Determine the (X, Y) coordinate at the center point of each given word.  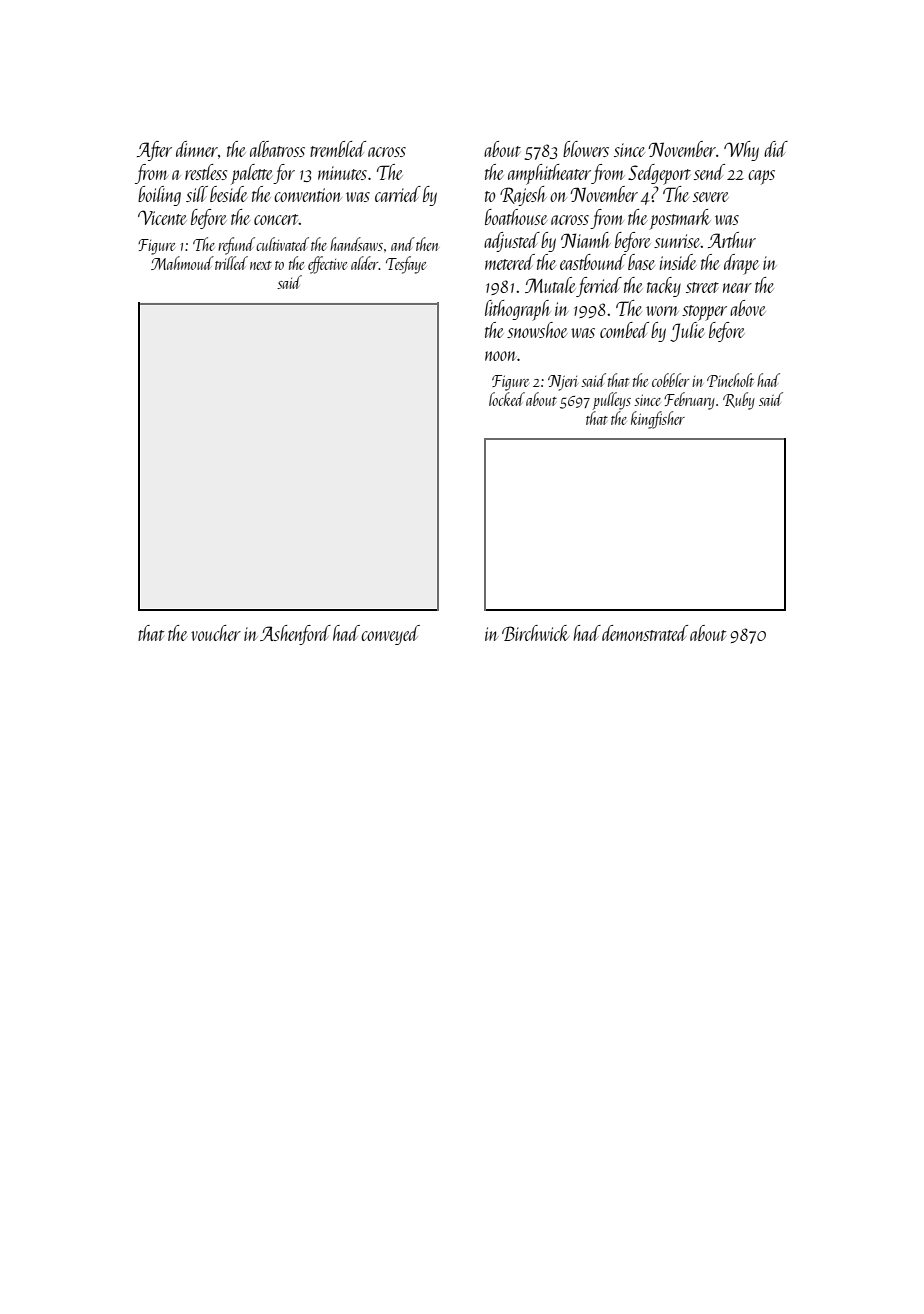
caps (761, 177)
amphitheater (549, 174)
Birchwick (535, 633)
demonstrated (645, 633)
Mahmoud (182, 263)
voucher (216, 633)
